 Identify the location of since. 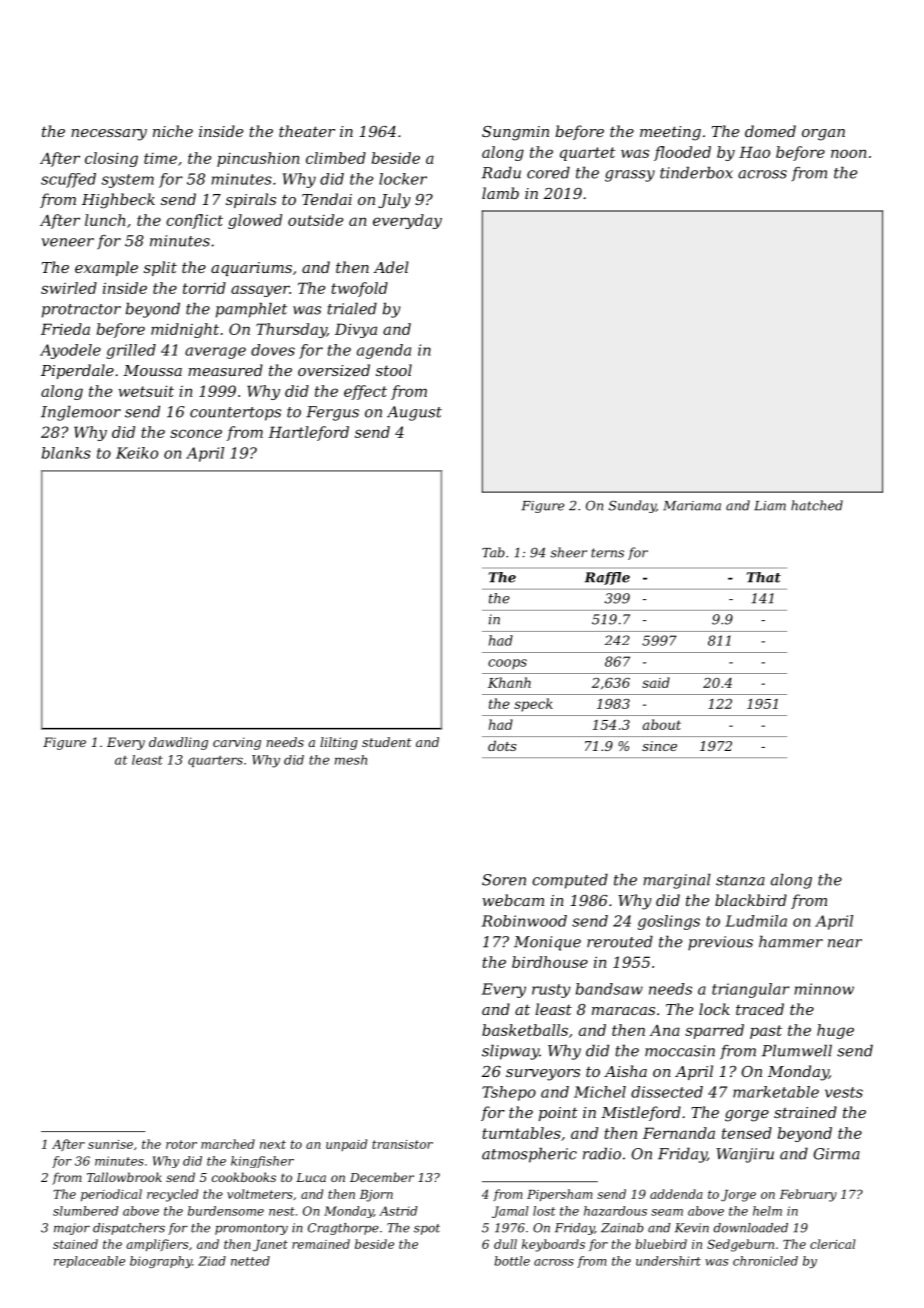
(659, 746).
